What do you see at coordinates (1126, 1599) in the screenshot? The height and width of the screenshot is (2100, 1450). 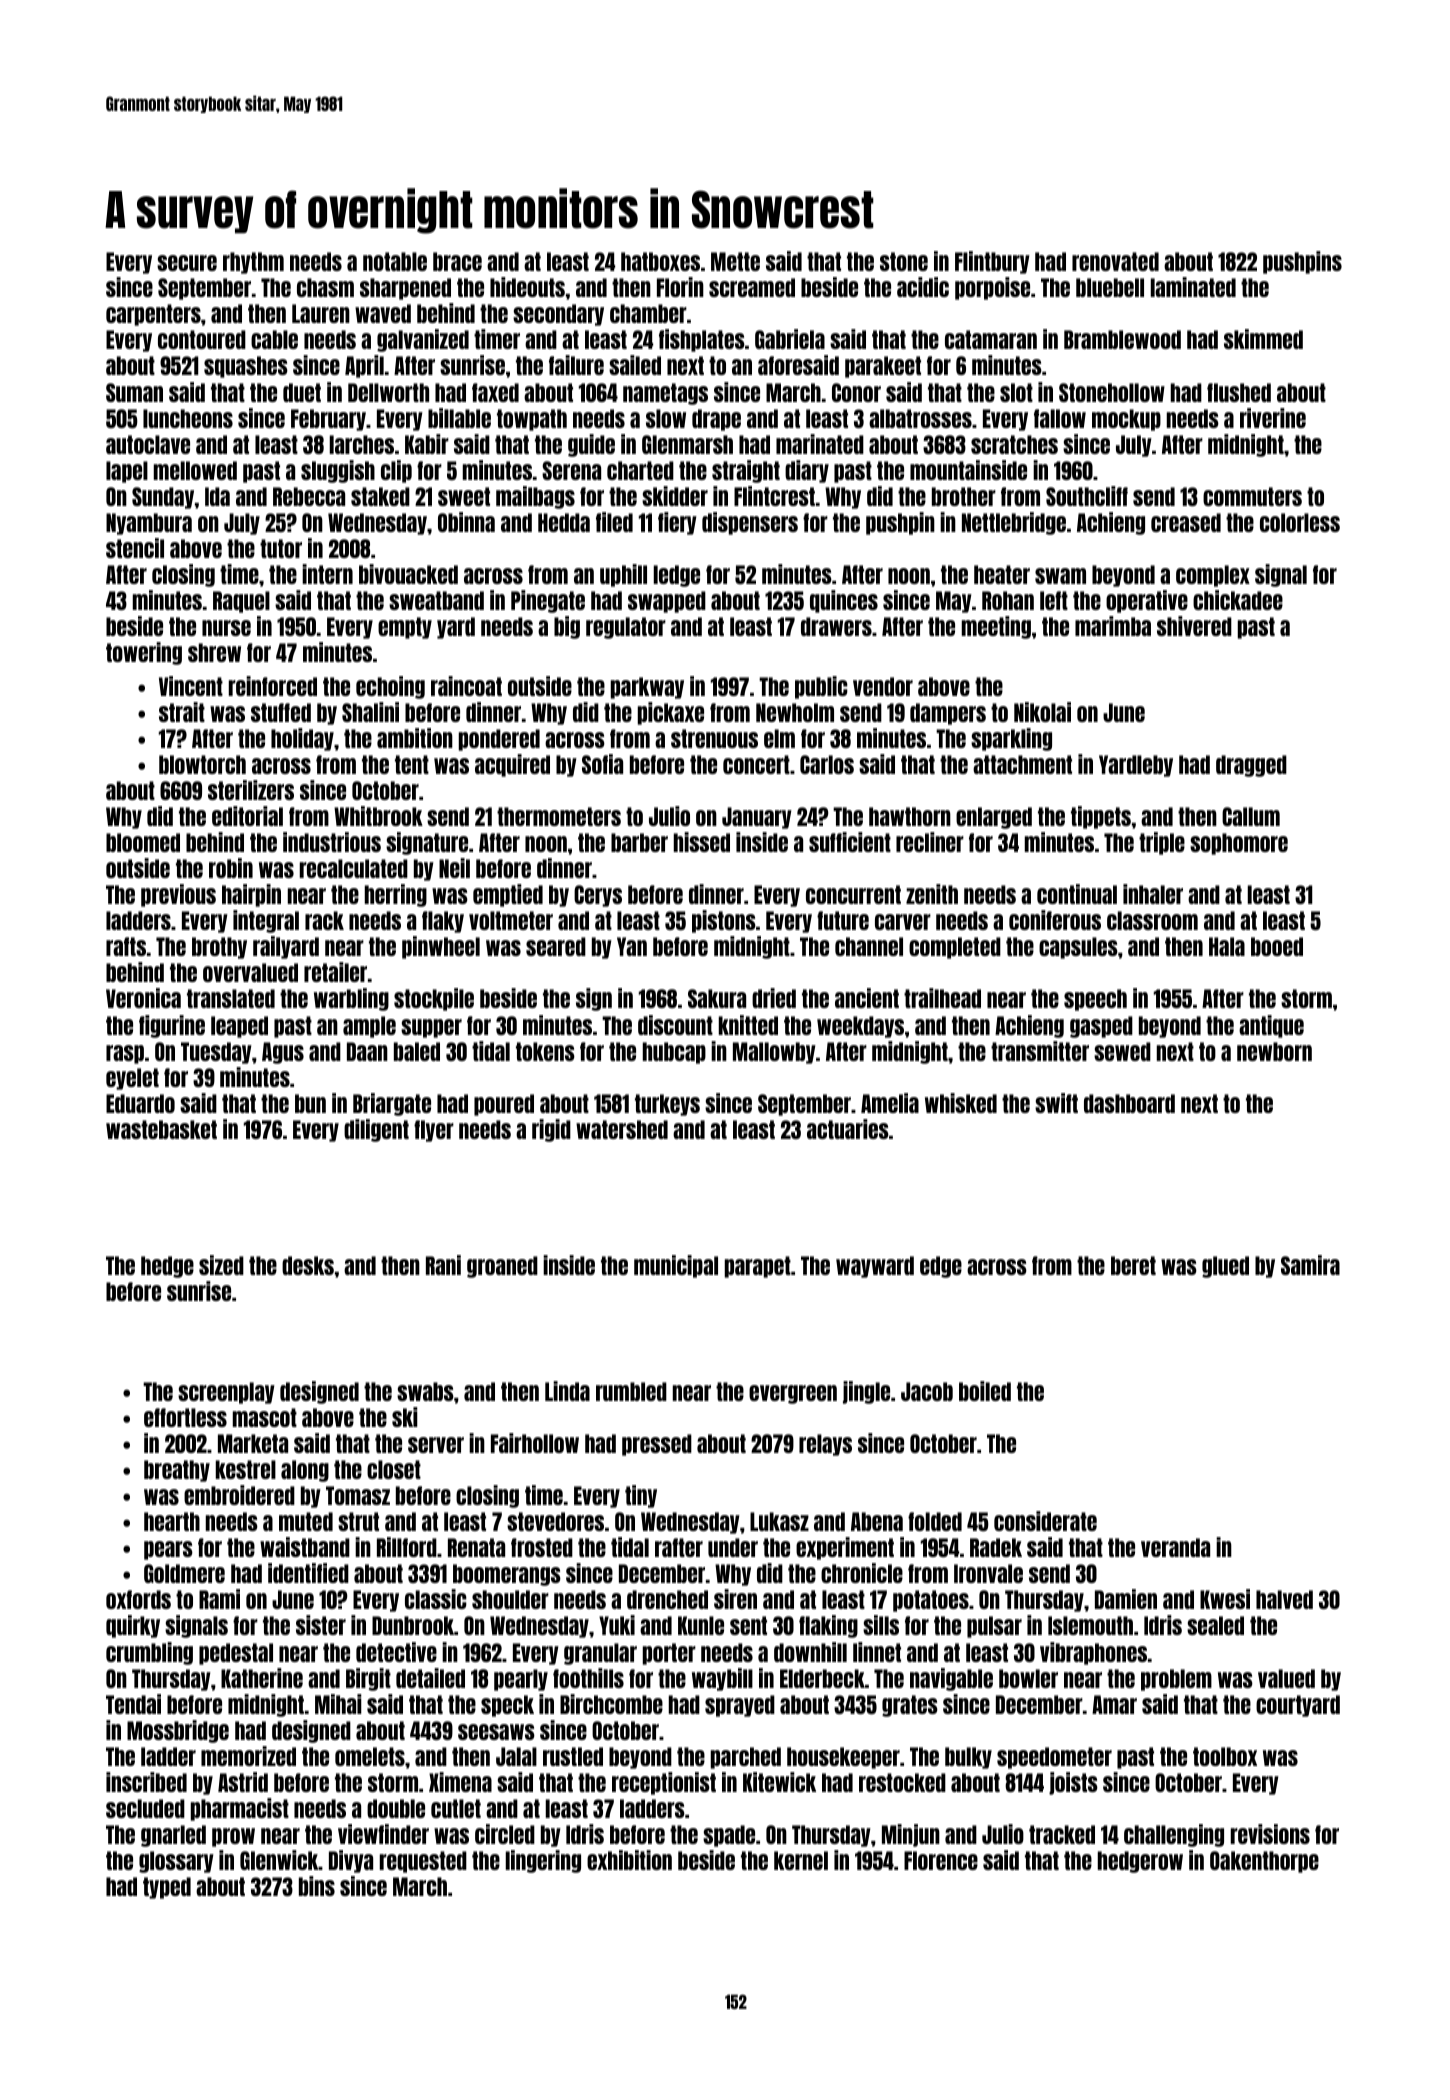 I see `Damien` at bounding box center [1126, 1599].
